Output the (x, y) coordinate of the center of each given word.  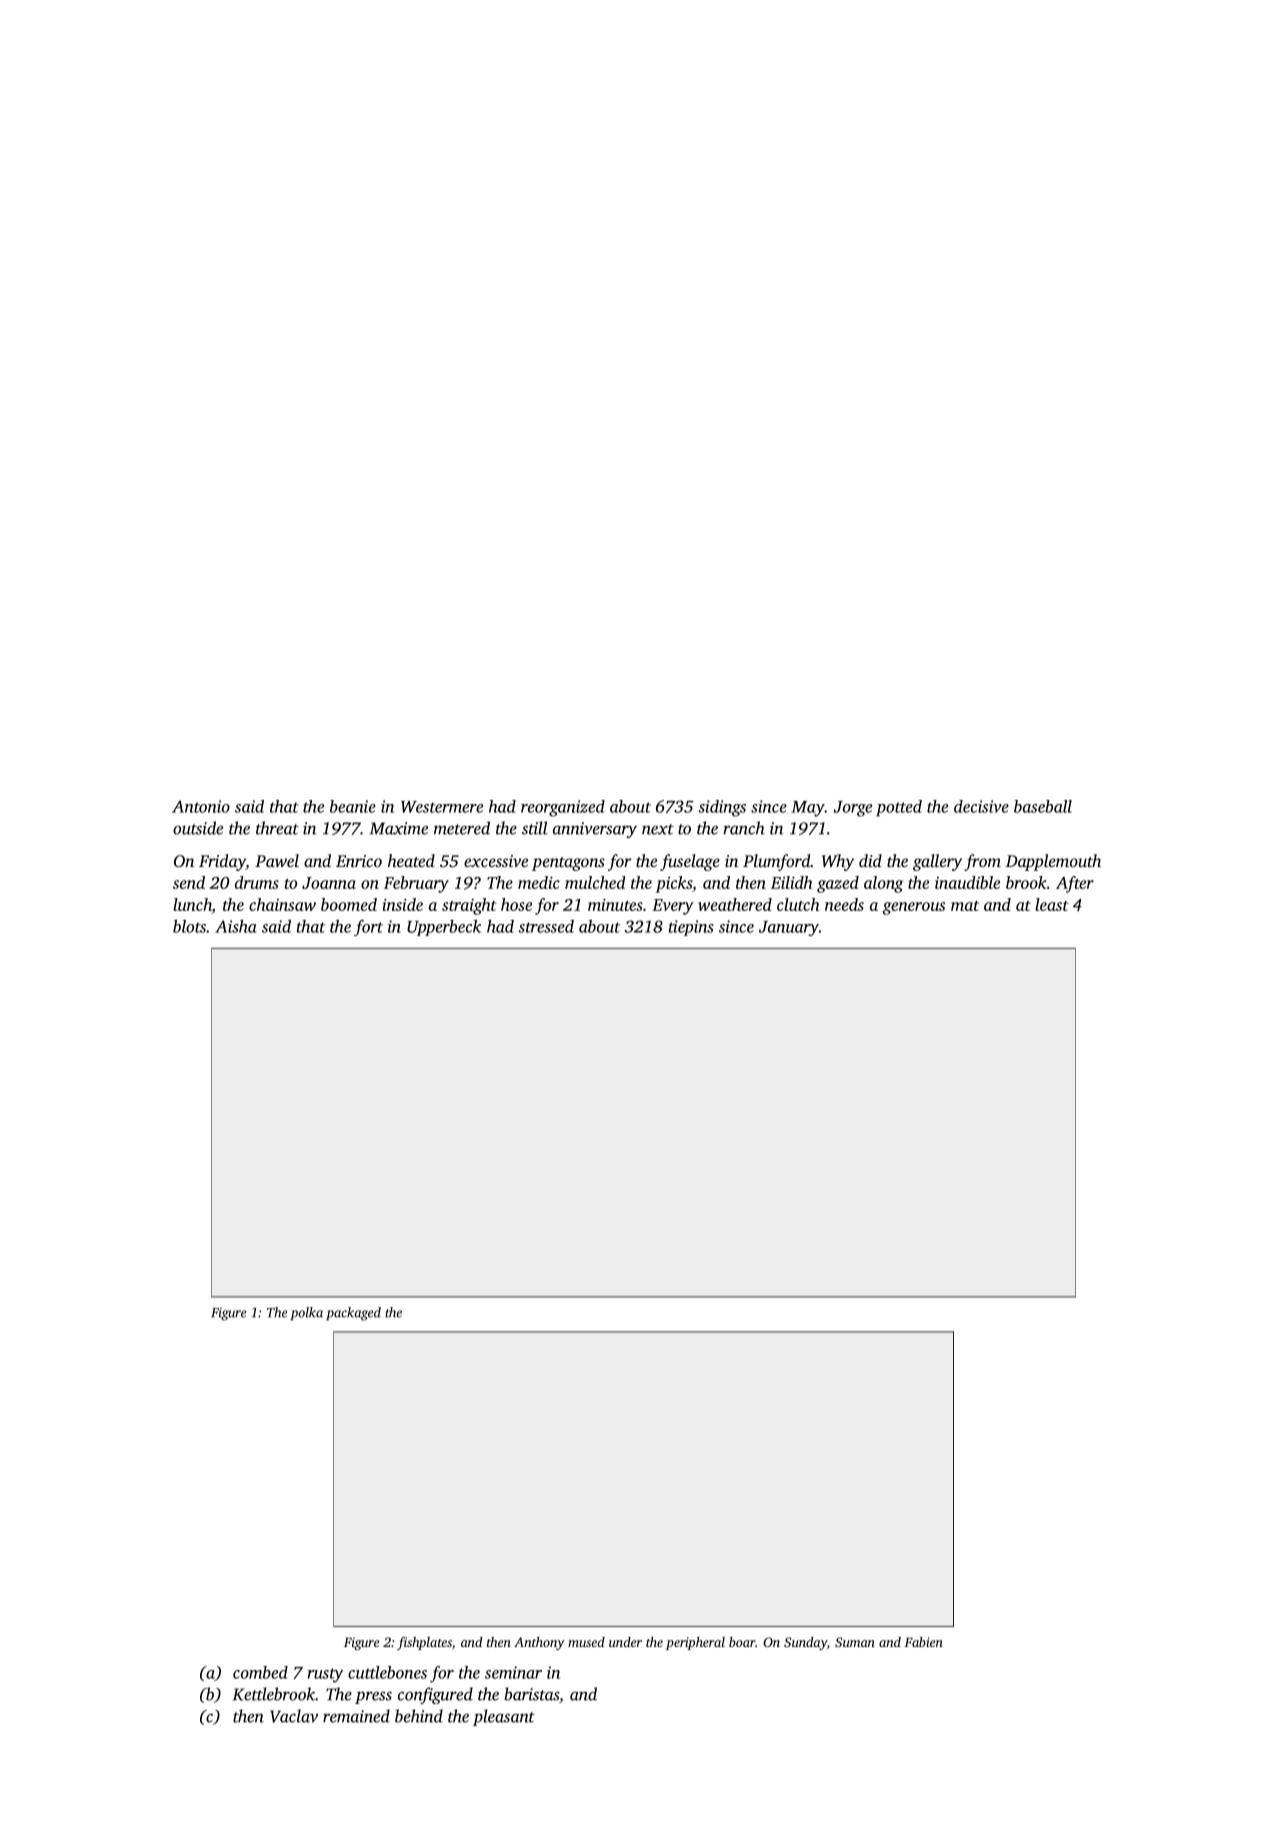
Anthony (539, 1643)
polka (307, 1314)
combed (260, 1672)
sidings (722, 808)
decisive (981, 806)
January (789, 928)
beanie (353, 806)
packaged (353, 1314)
